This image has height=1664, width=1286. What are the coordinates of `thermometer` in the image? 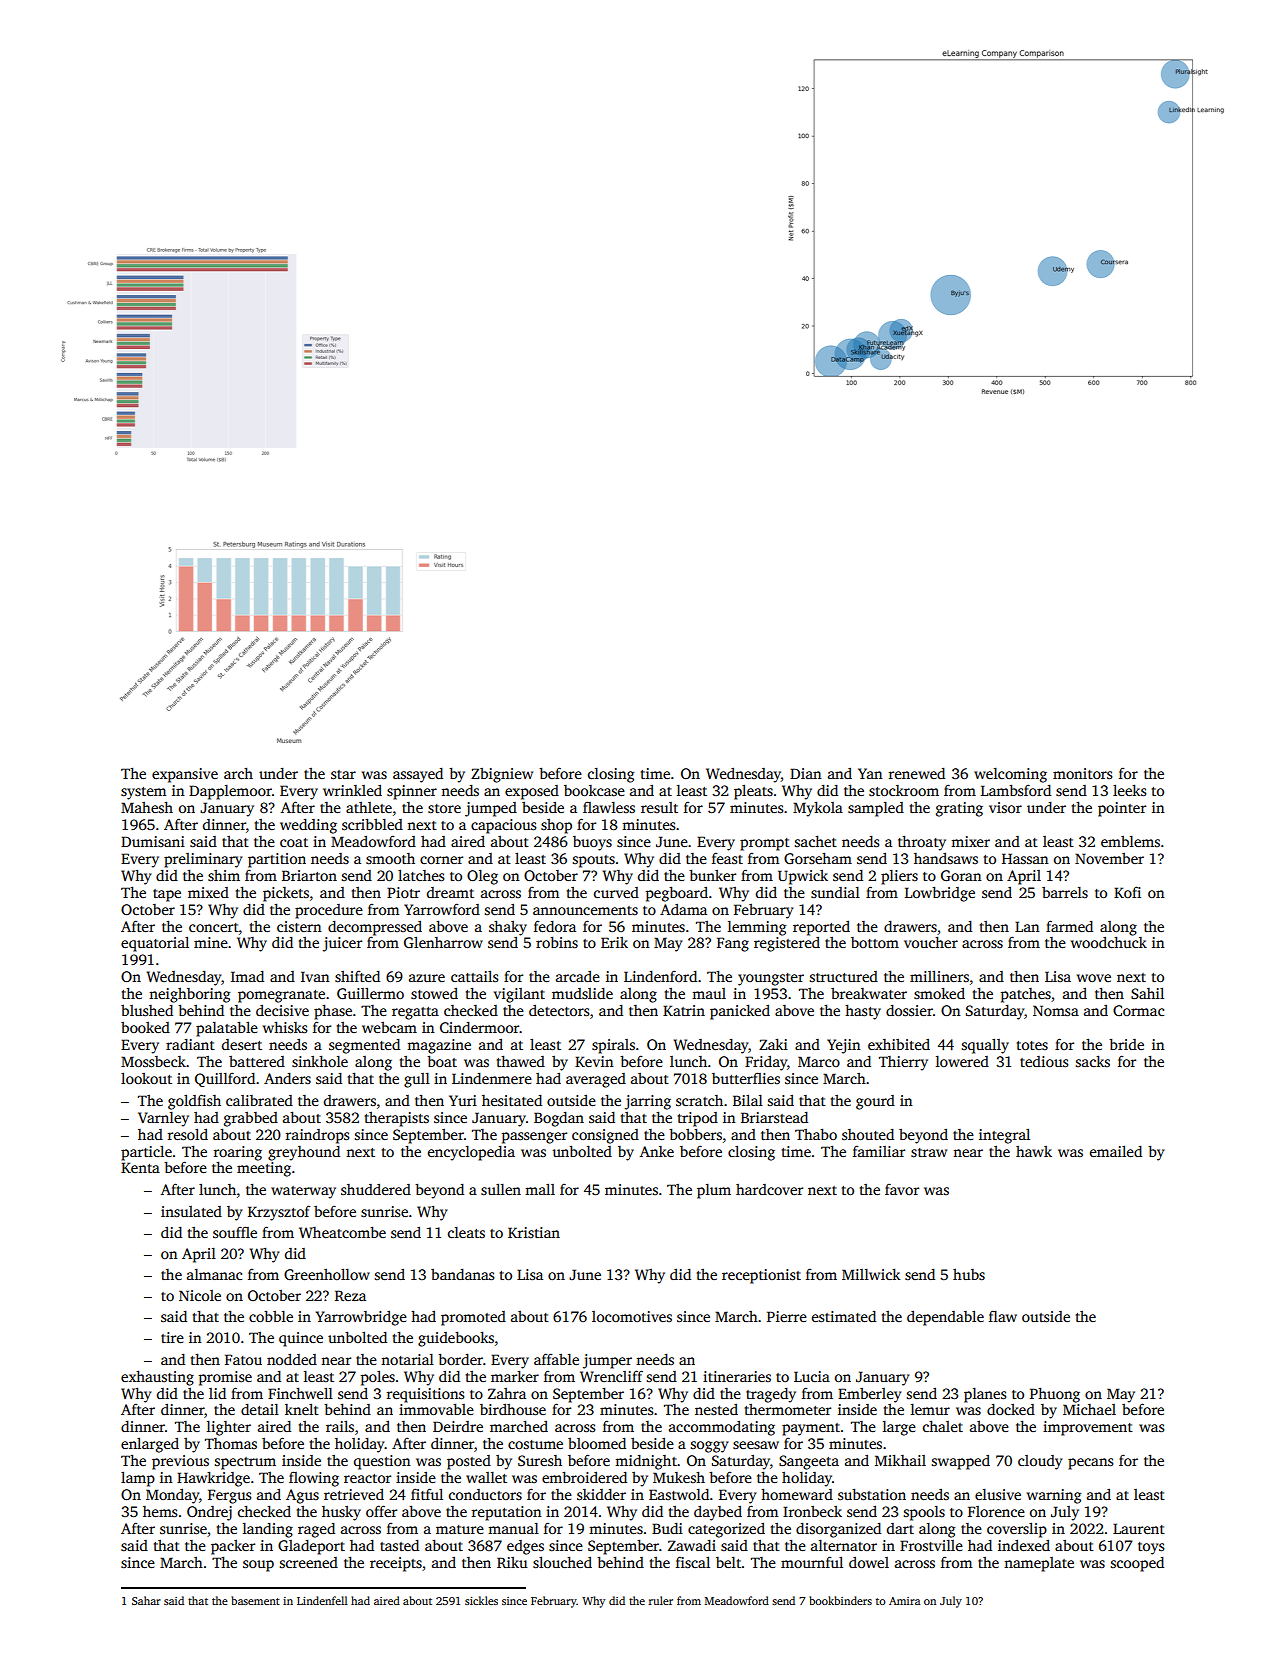 It's located at (788, 1409).
